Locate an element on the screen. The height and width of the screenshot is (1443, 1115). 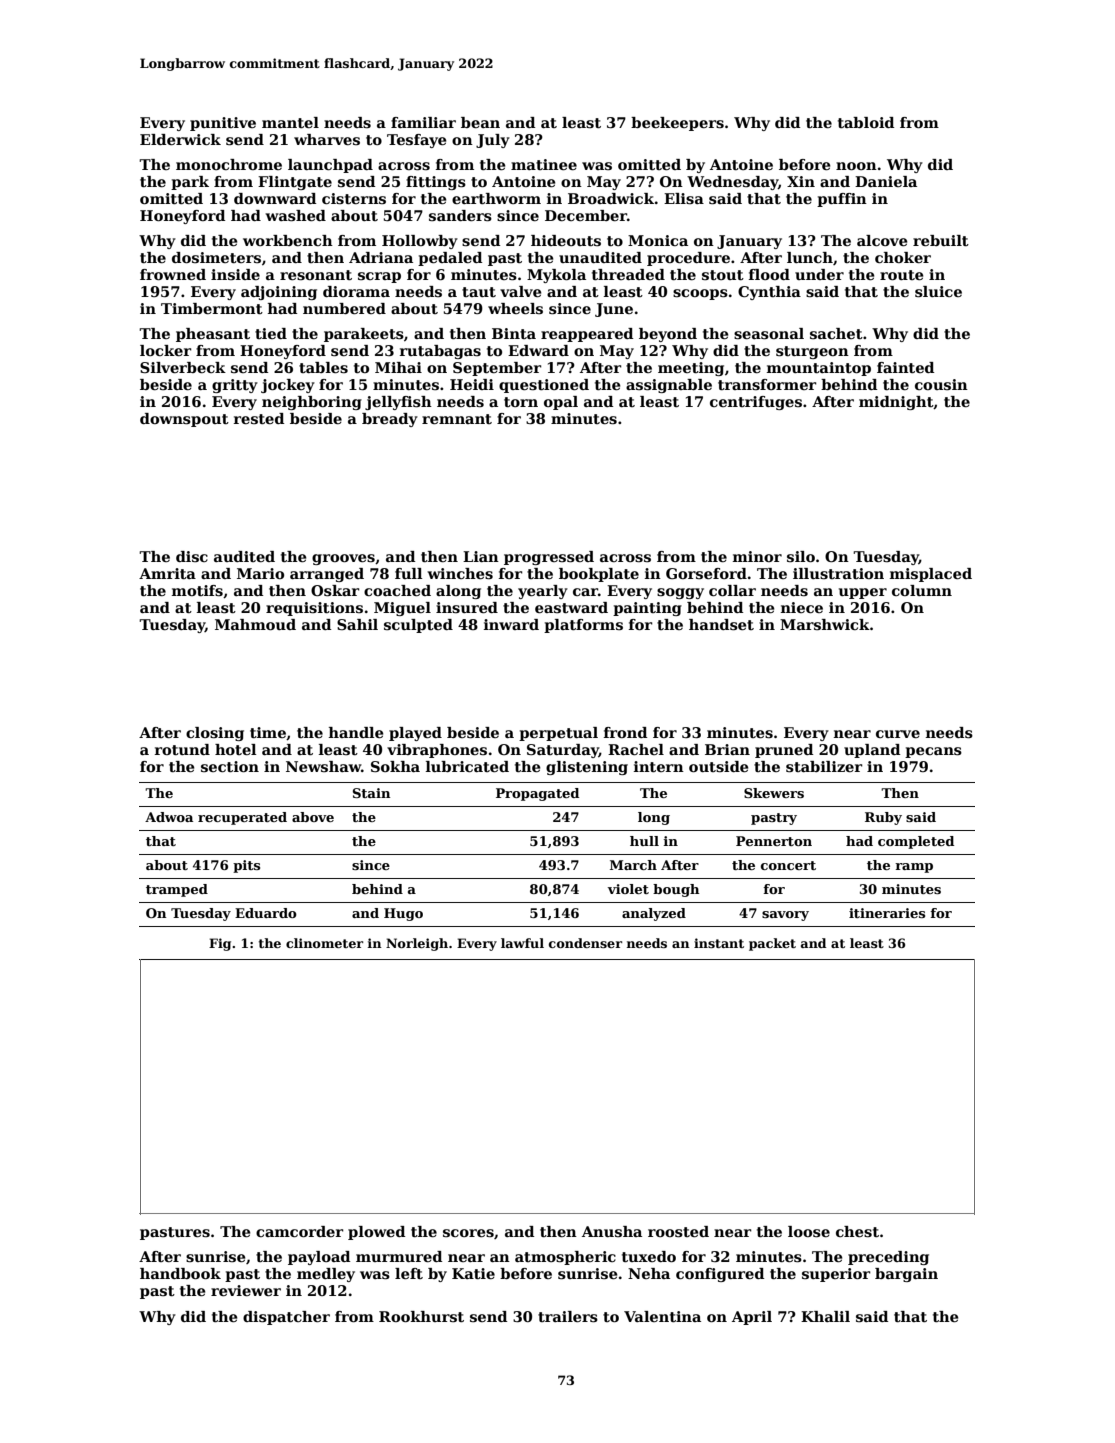
threaded is located at coordinates (628, 274).
